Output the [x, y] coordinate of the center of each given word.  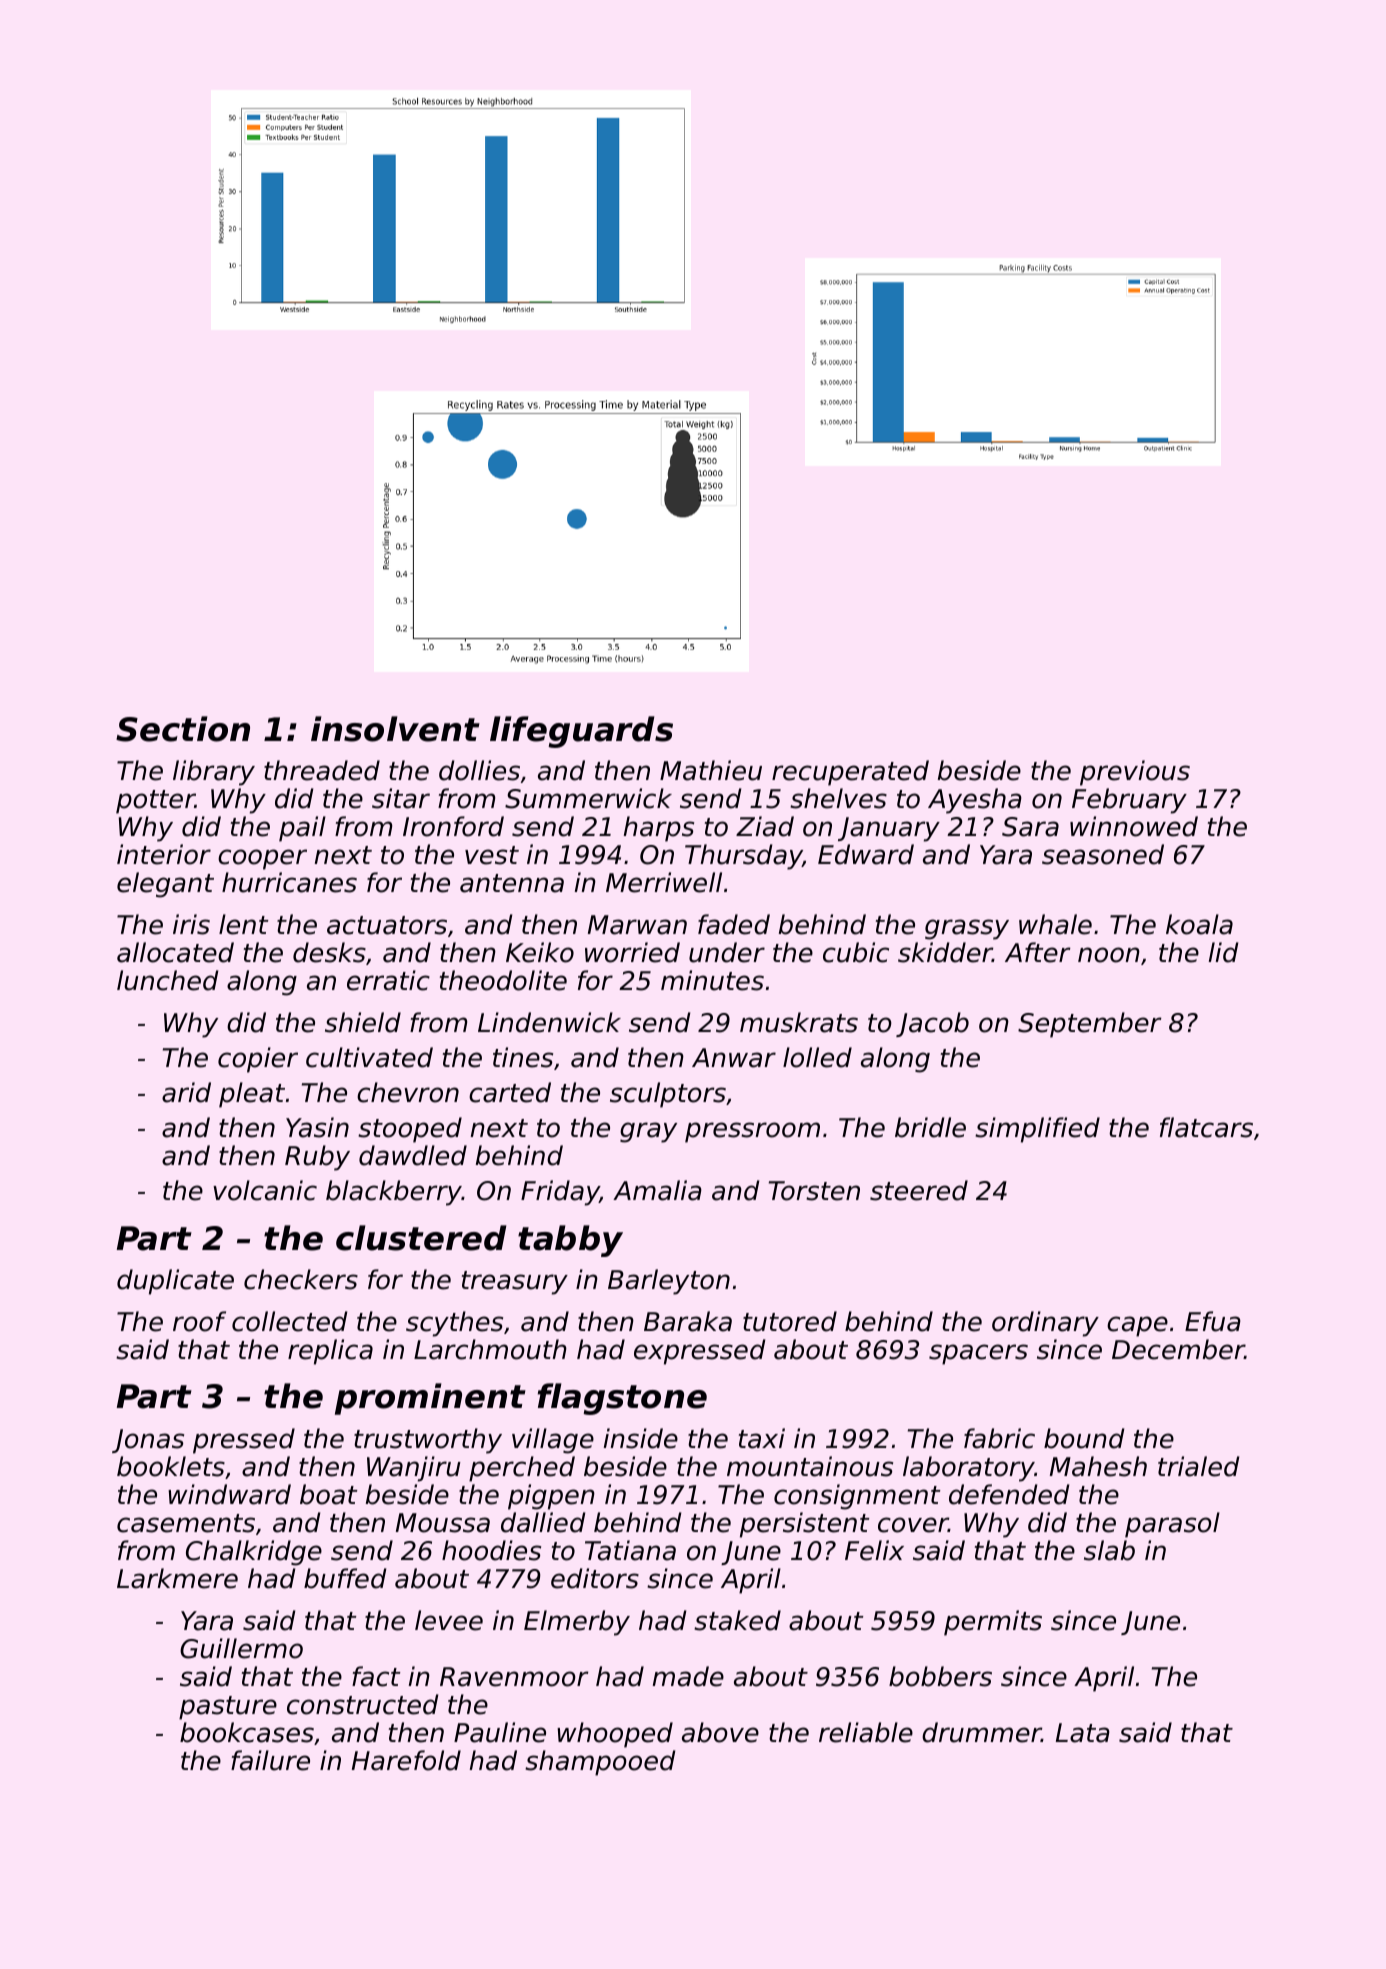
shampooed [600, 1763]
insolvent [395, 729]
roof [199, 1321]
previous [1135, 773]
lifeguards [581, 732]
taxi [762, 1438]
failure [270, 1760]
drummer [982, 1732]
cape [1137, 1326]
